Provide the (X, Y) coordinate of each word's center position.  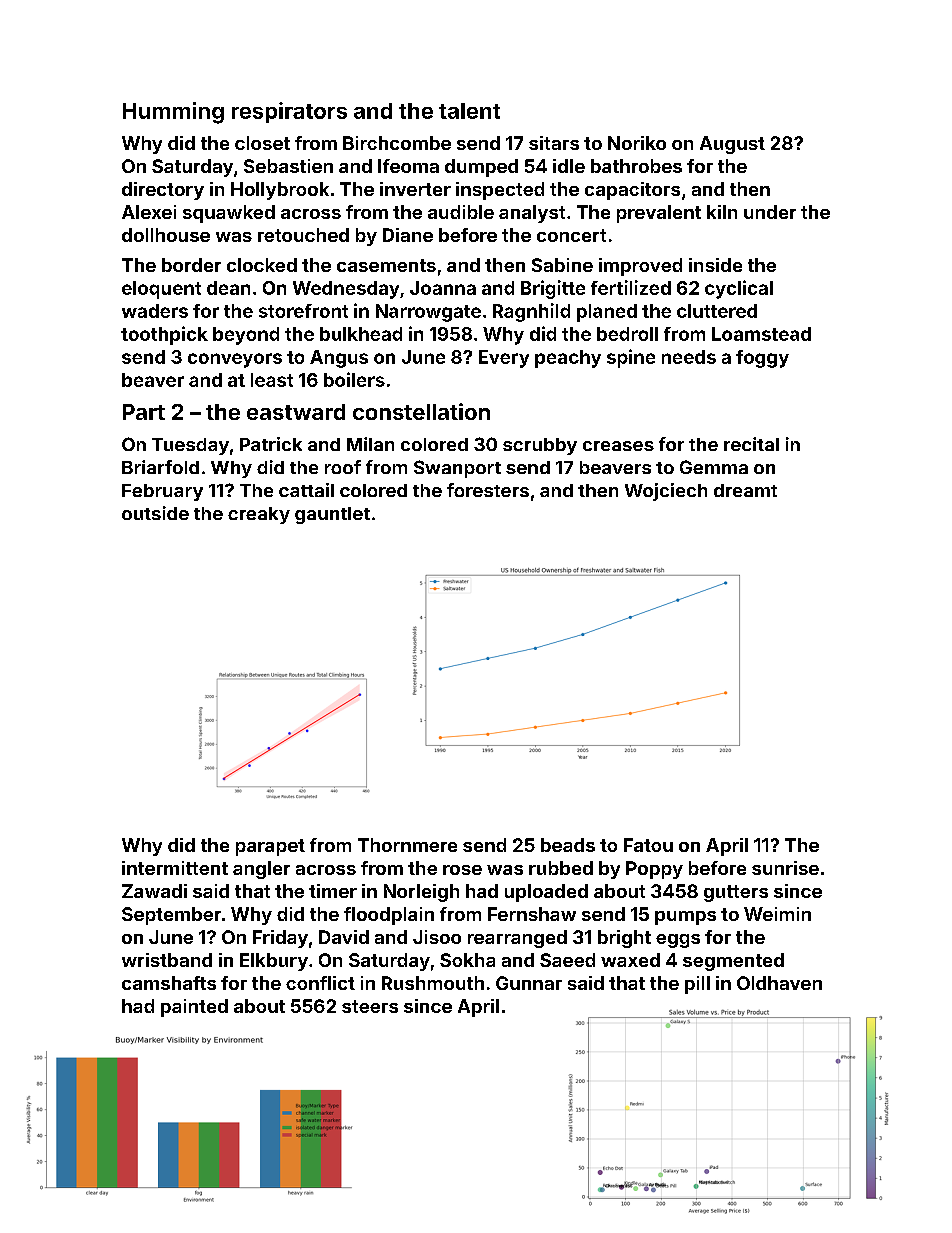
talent (469, 111)
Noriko (637, 143)
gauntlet (332, 515)
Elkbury (274, 962)
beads (568, 845)
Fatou (648, 845)
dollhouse (166, 235)
